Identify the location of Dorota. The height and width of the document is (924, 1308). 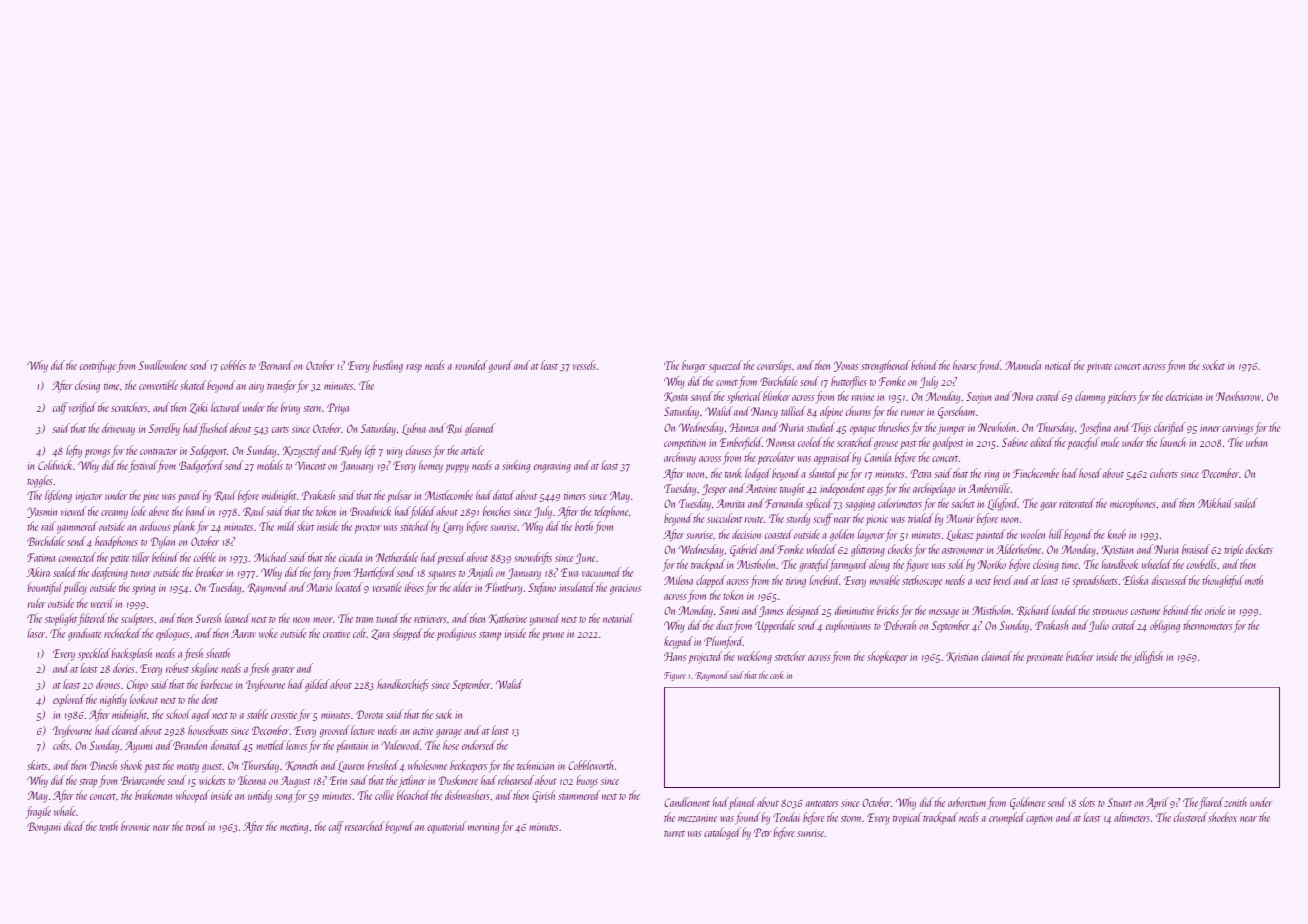
(369, 714).
